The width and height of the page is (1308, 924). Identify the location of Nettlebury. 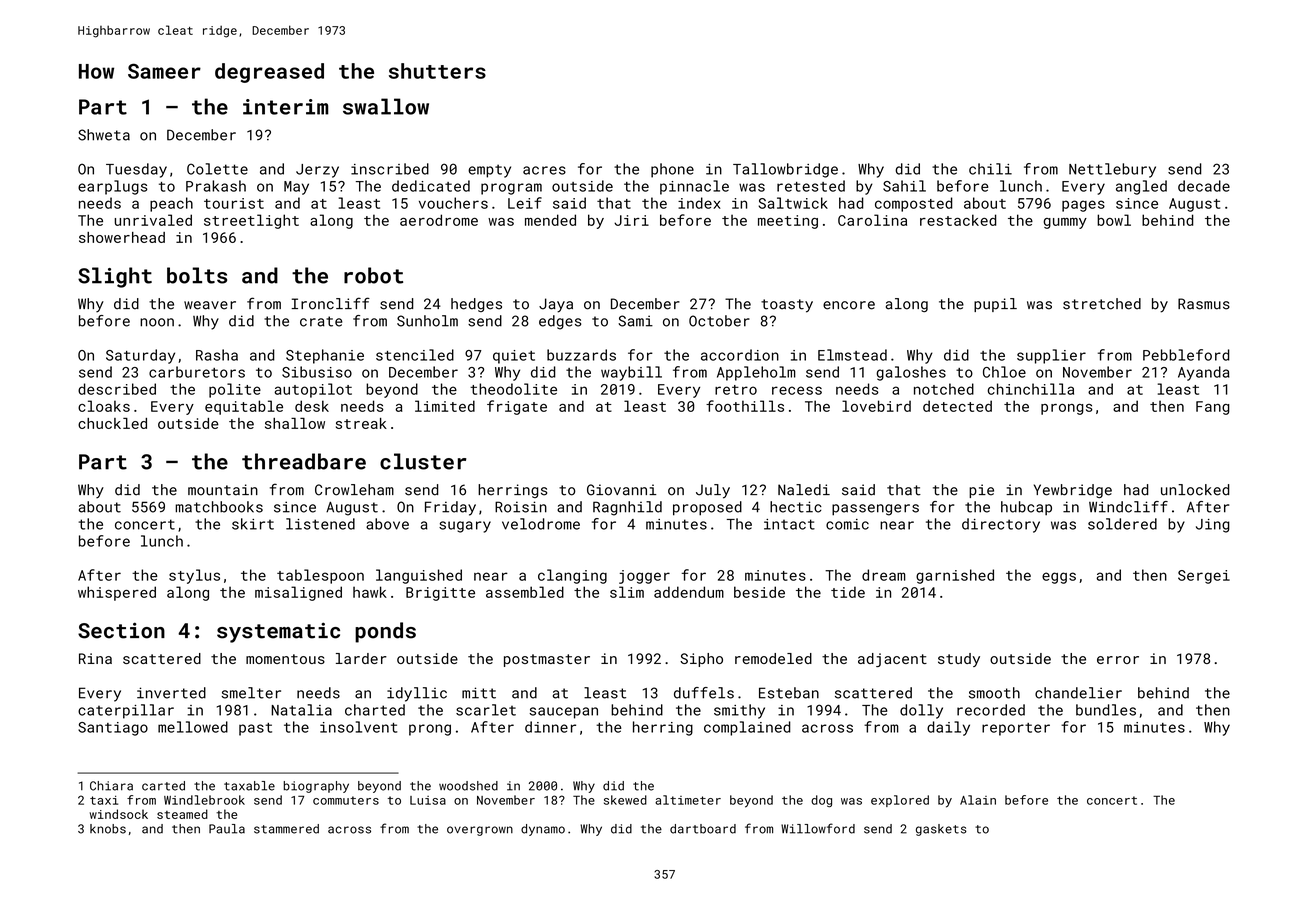
(1112, 170).
